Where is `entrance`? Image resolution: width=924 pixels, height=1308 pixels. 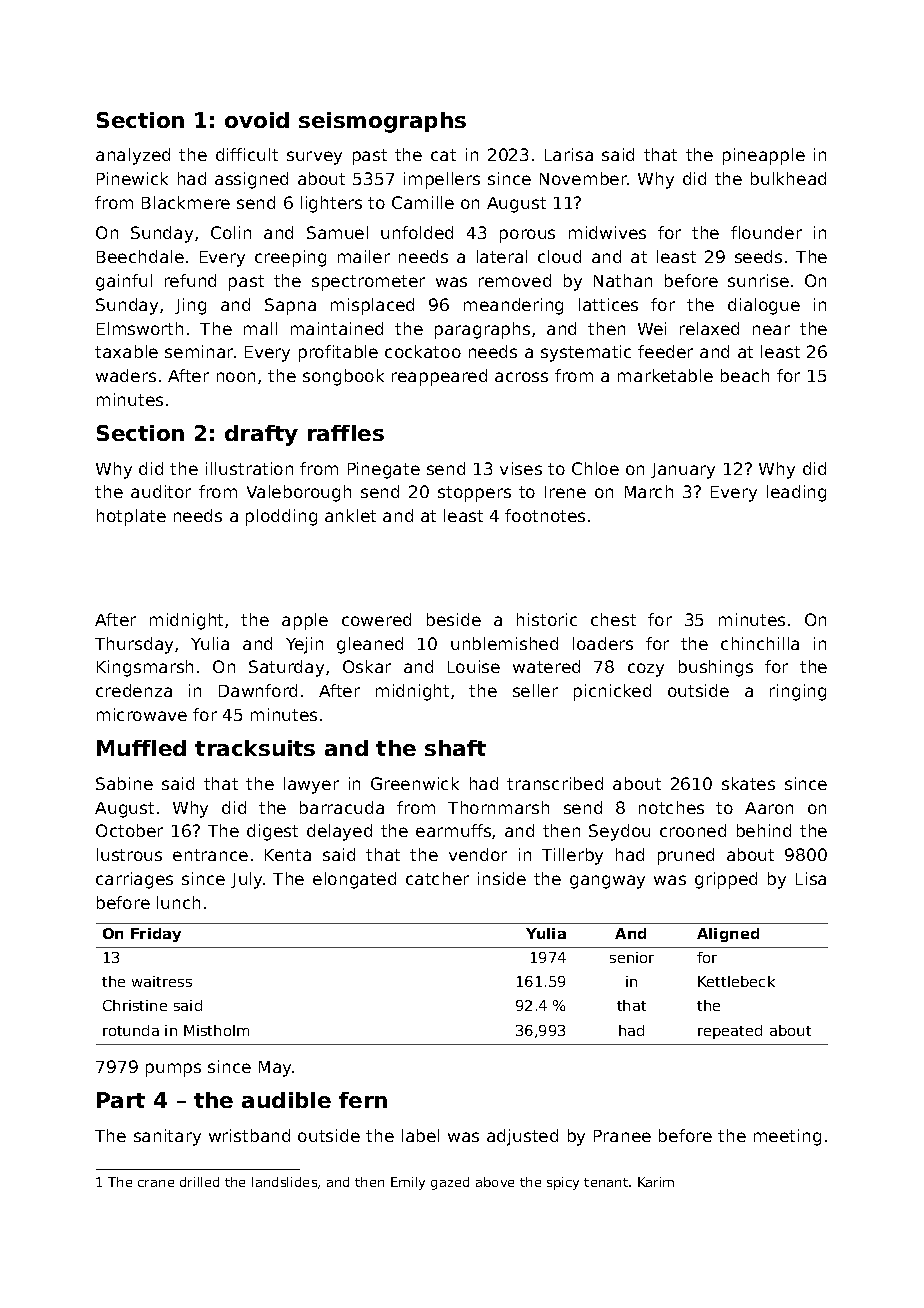 entrance is located at coordinates (210, 855).
